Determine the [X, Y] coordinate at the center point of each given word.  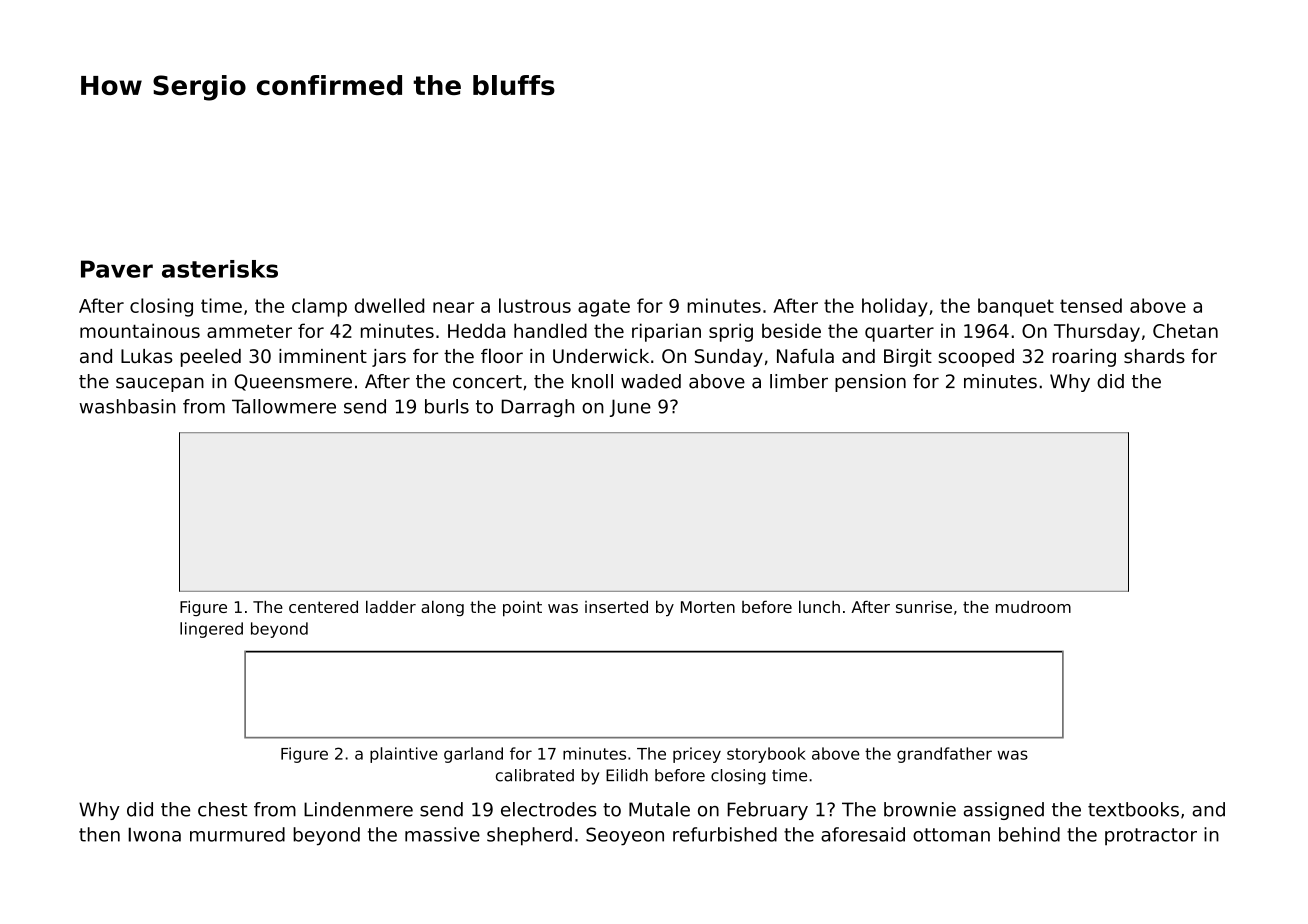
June [630, 408]
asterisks [220, 269]
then [99, 834]
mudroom [1033, 607]
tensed [1091, 305]
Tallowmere [284, 406]
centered [323, 607]
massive [442, 834]
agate [604, 308]
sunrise [924, 607]
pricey [697, 755]
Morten [708, 607]
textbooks [1133, 809]
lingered [211, 630]
